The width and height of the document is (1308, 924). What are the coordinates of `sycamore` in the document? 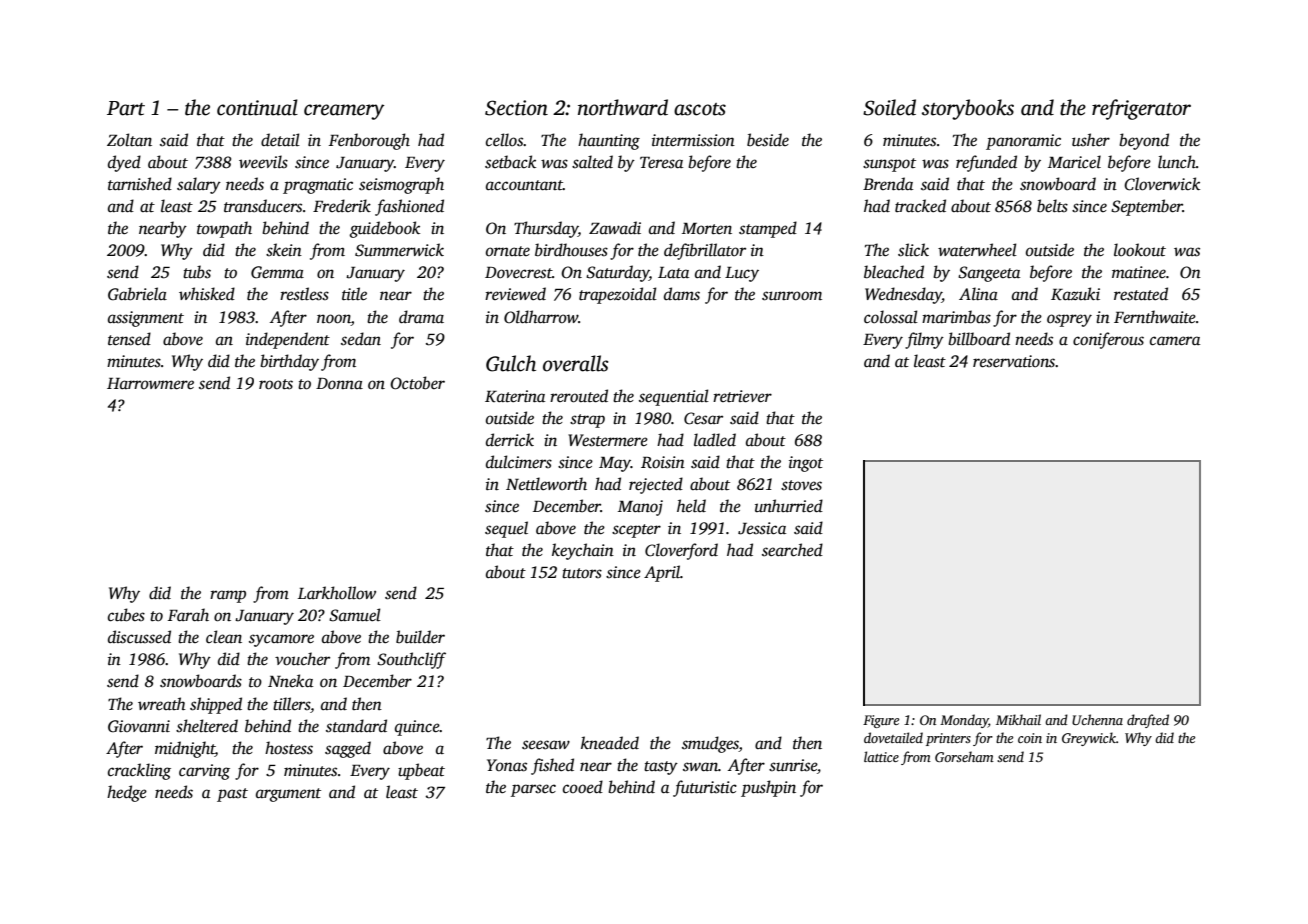 It's located at (281, 640).
